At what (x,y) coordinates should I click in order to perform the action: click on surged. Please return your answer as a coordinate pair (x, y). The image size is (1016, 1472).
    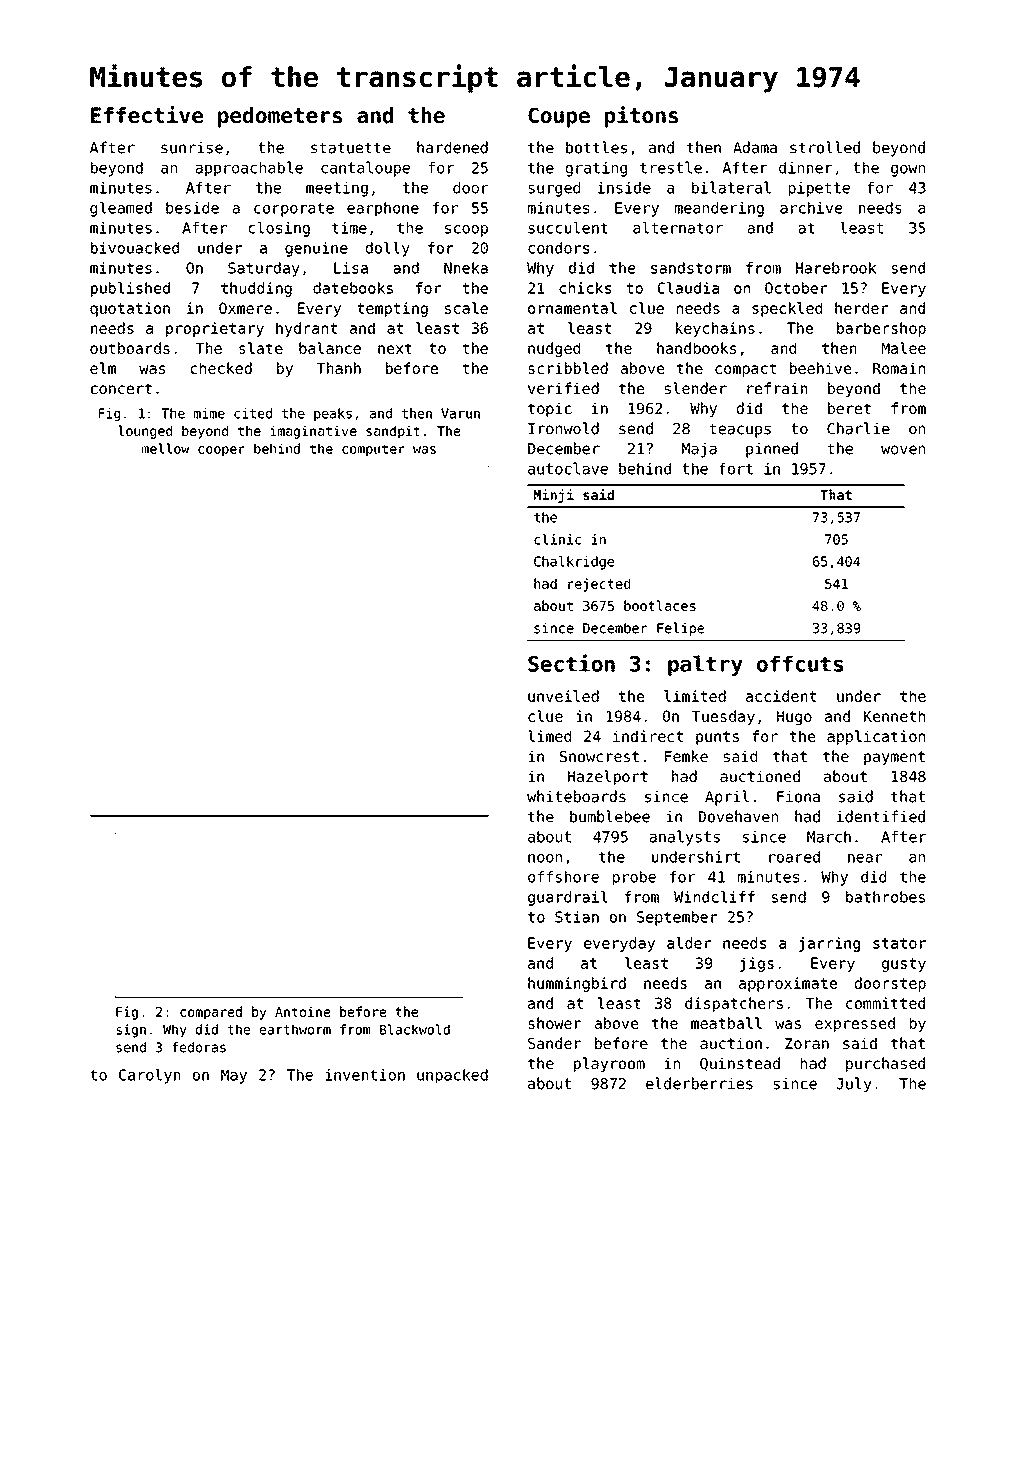
    Looking at the image, I should click on (554, 189).
